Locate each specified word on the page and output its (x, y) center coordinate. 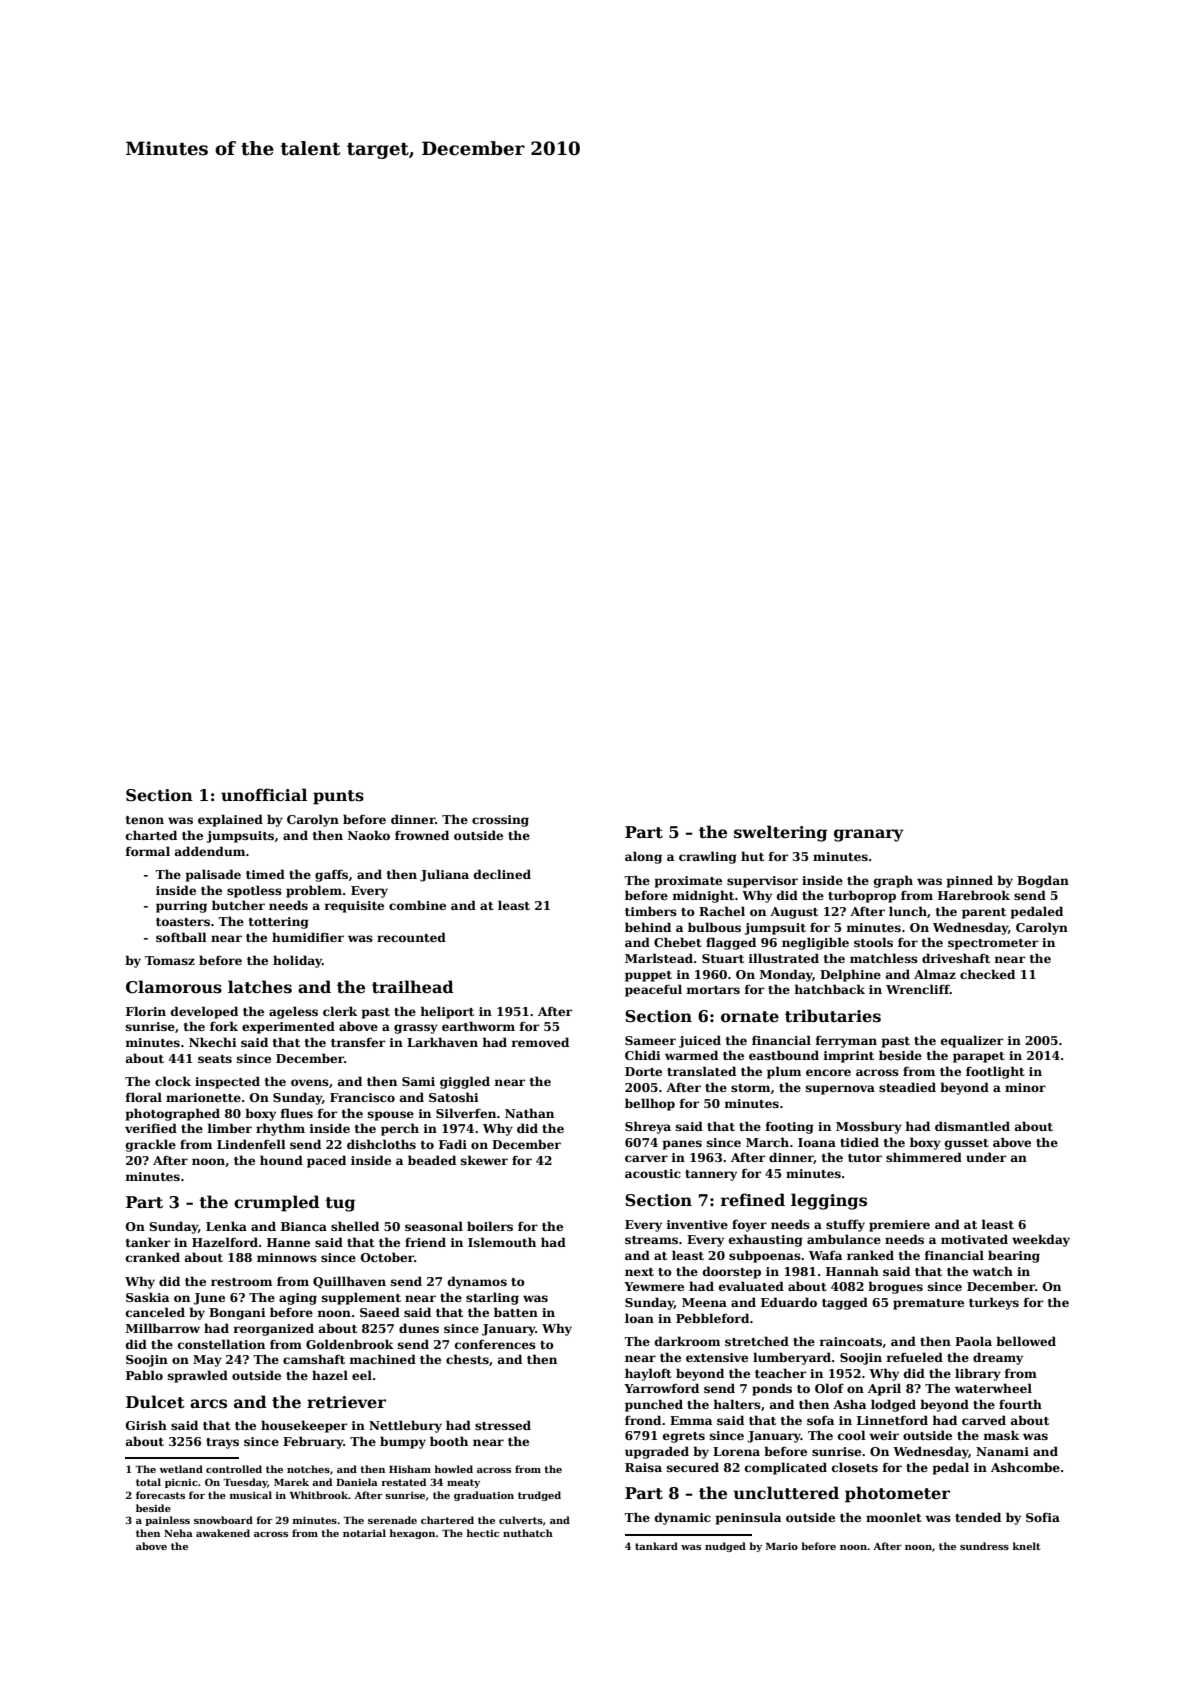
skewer (484, 1160)
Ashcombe (1025, 1467)
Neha (178, 1533)
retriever (346, 1402)
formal (147, 851)
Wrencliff (918, 989)
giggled (465, 1082)
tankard (656, 1546)
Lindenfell (251, 1144)
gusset (967, 1144)
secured (693, 1467)
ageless (293, 1012)
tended (978, 1517)
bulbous (714, 927)
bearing (1014, 1256)
